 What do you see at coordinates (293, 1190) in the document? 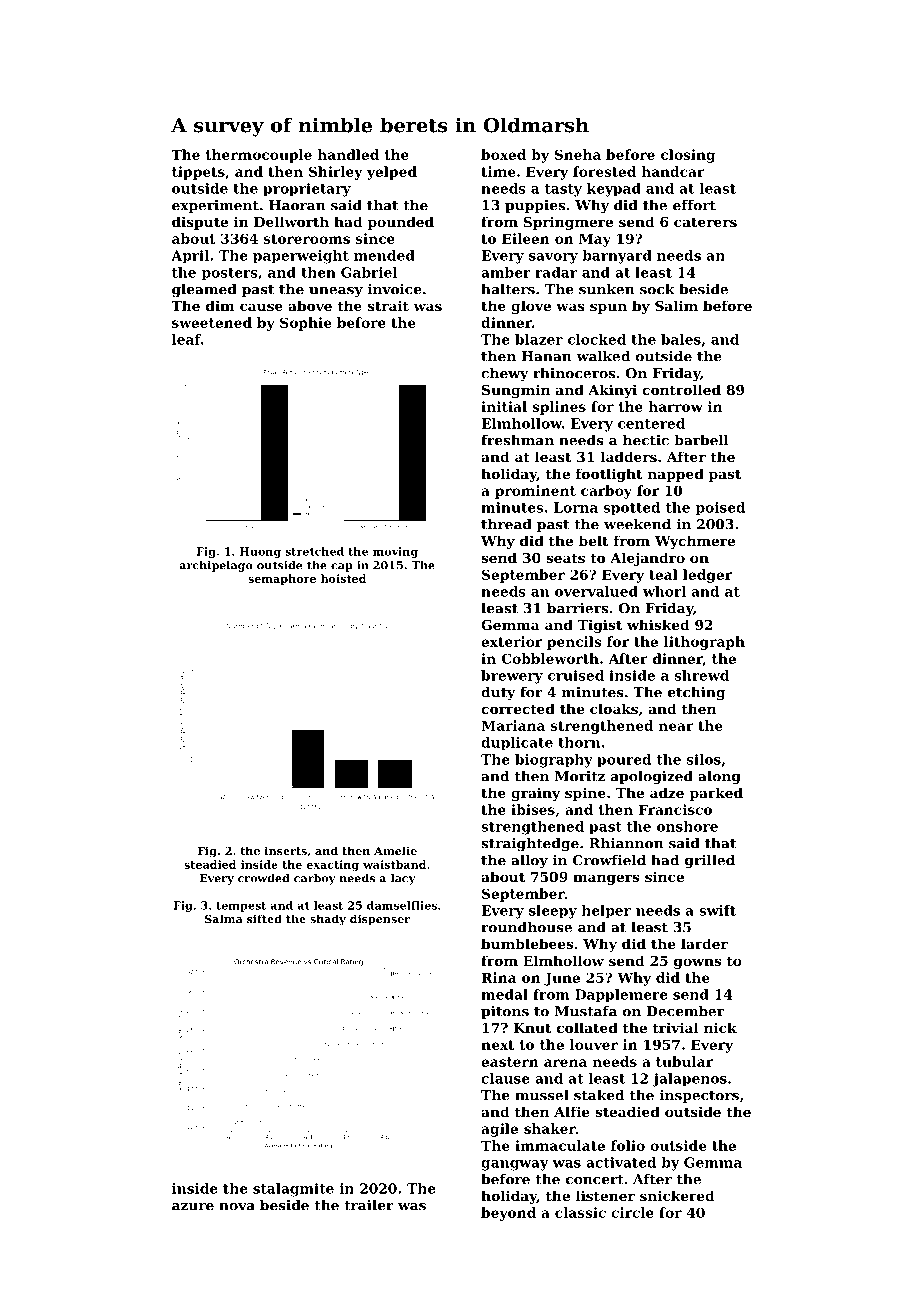
I see `stalagmite` at bounding box center [293, 1190].
